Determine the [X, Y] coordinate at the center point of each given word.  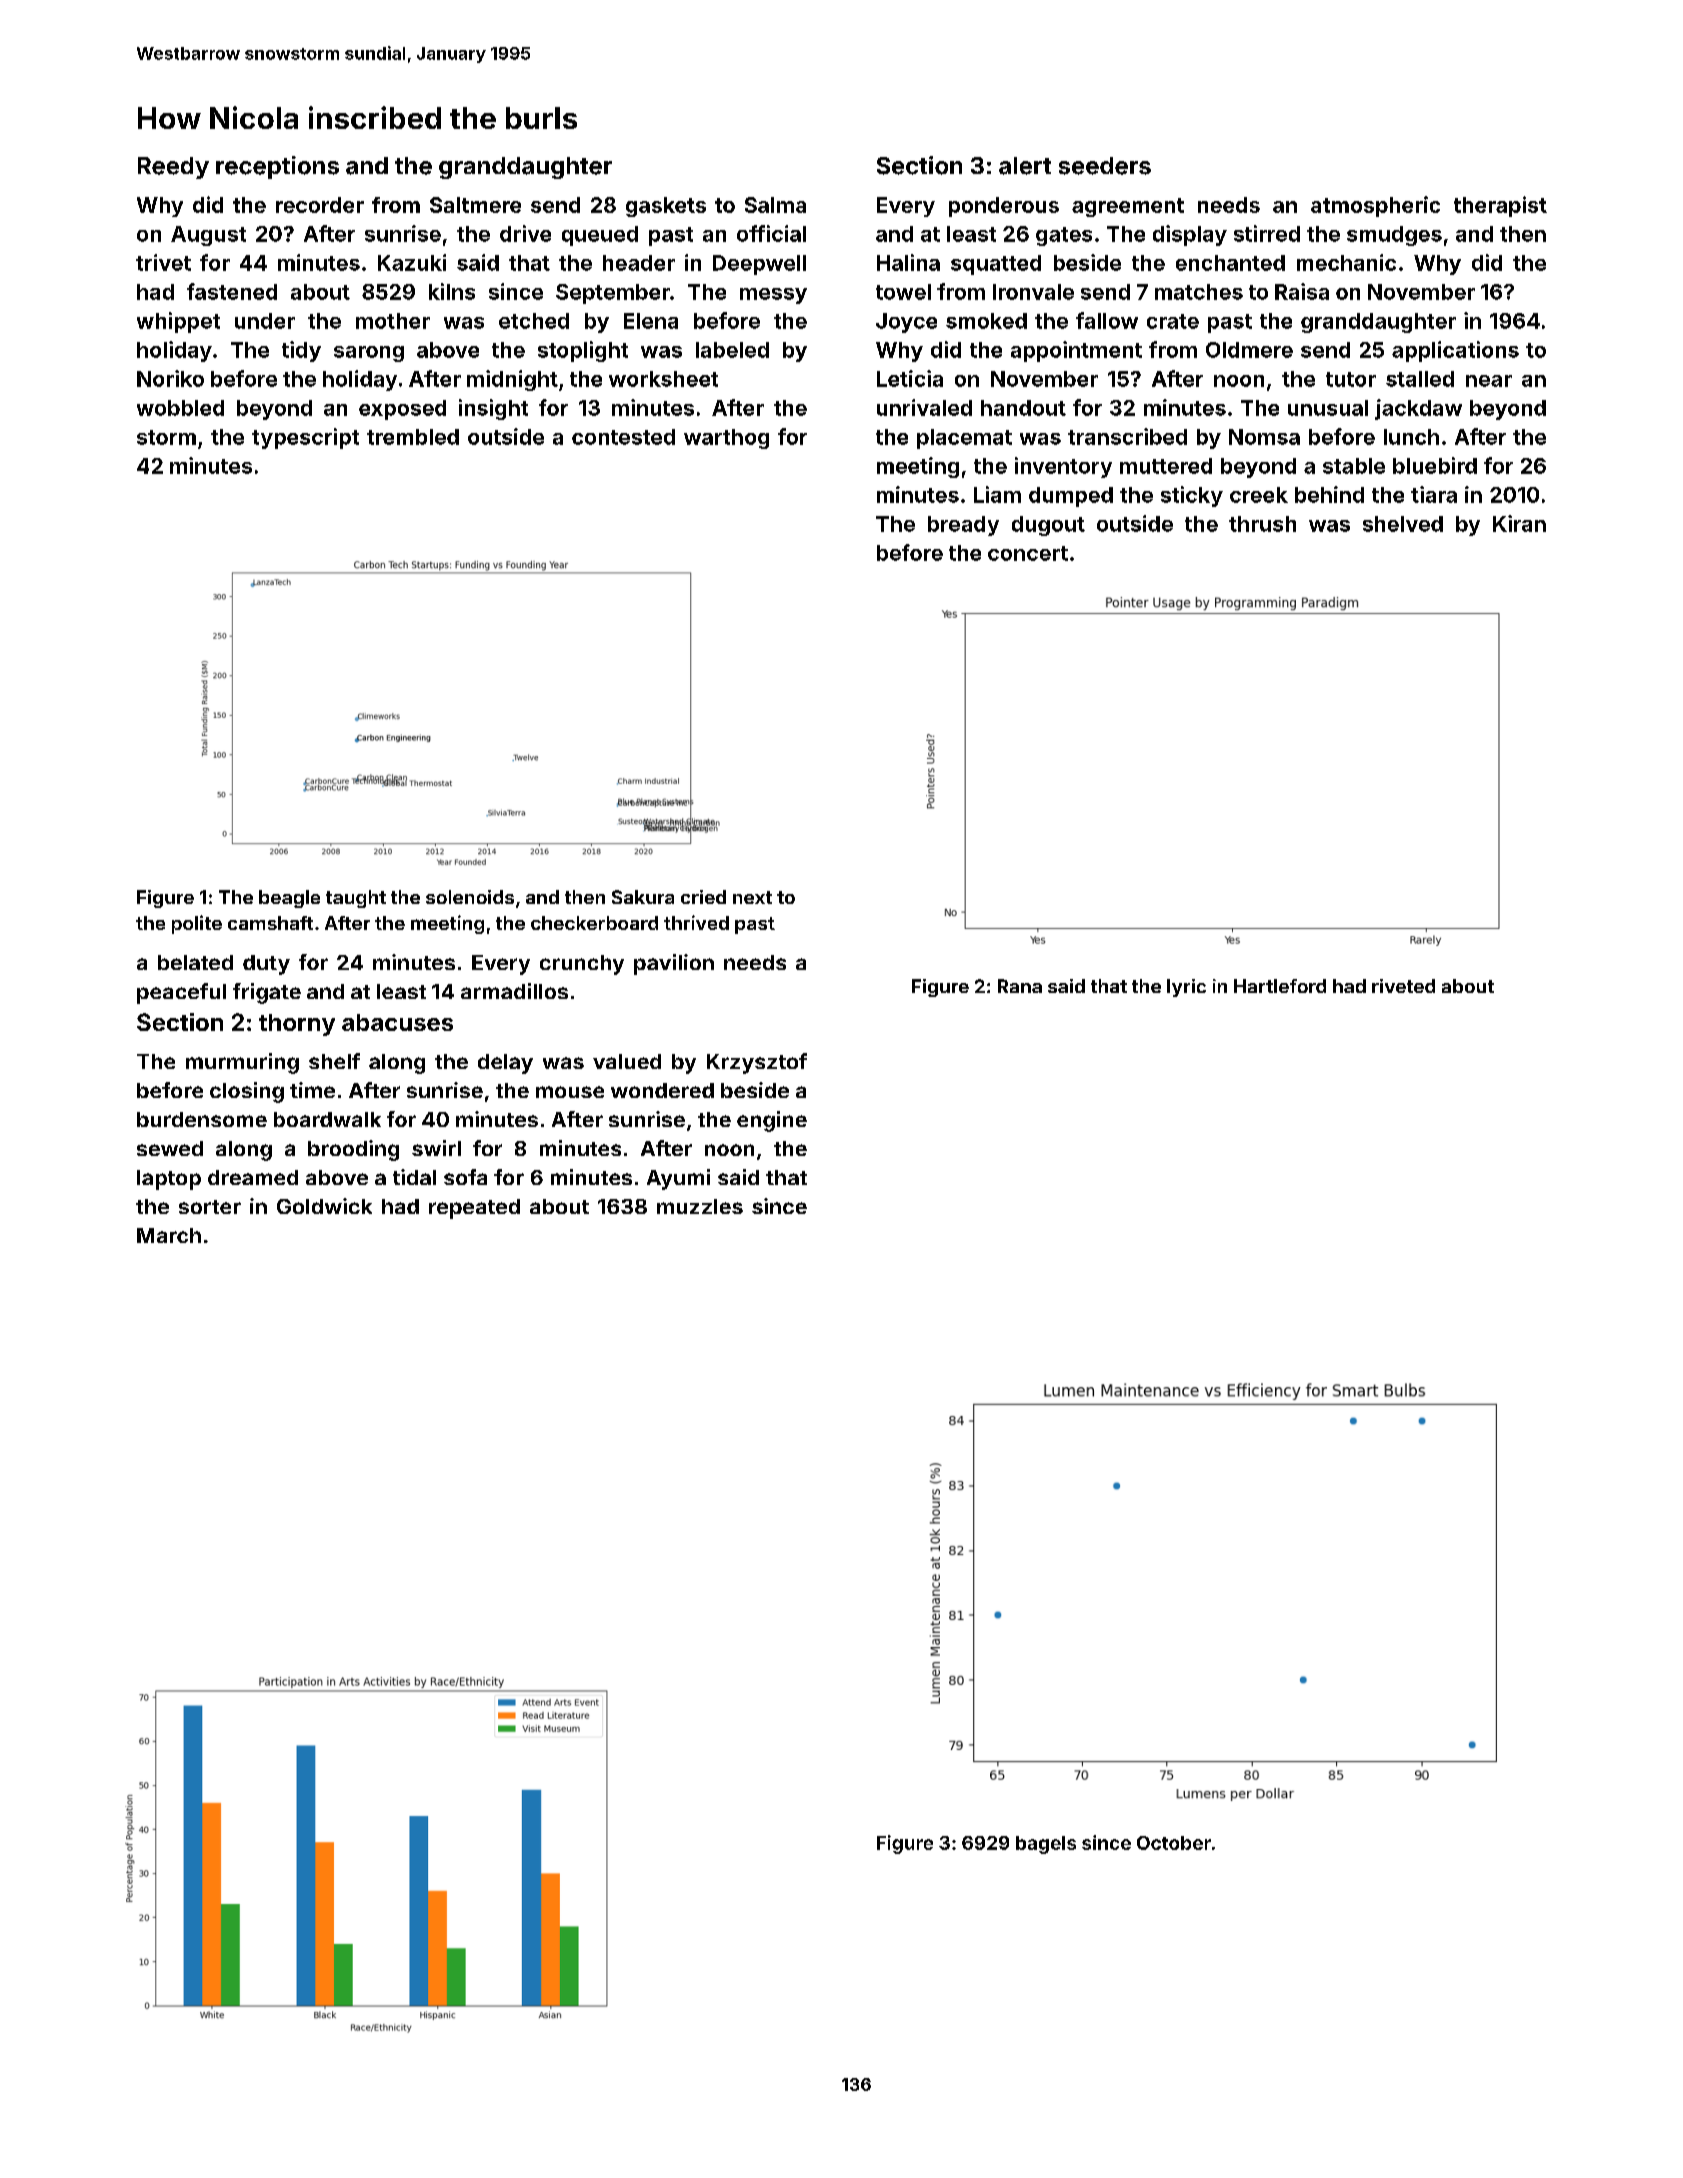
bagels [1046, 1845]
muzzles [700, 1206]
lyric [1186, 988]
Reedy [173, 168]
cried [703, 897]
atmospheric [1375, 206]
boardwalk [327, 1119]
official [771, 233]
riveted [1403, 986]
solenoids [470, 897]
